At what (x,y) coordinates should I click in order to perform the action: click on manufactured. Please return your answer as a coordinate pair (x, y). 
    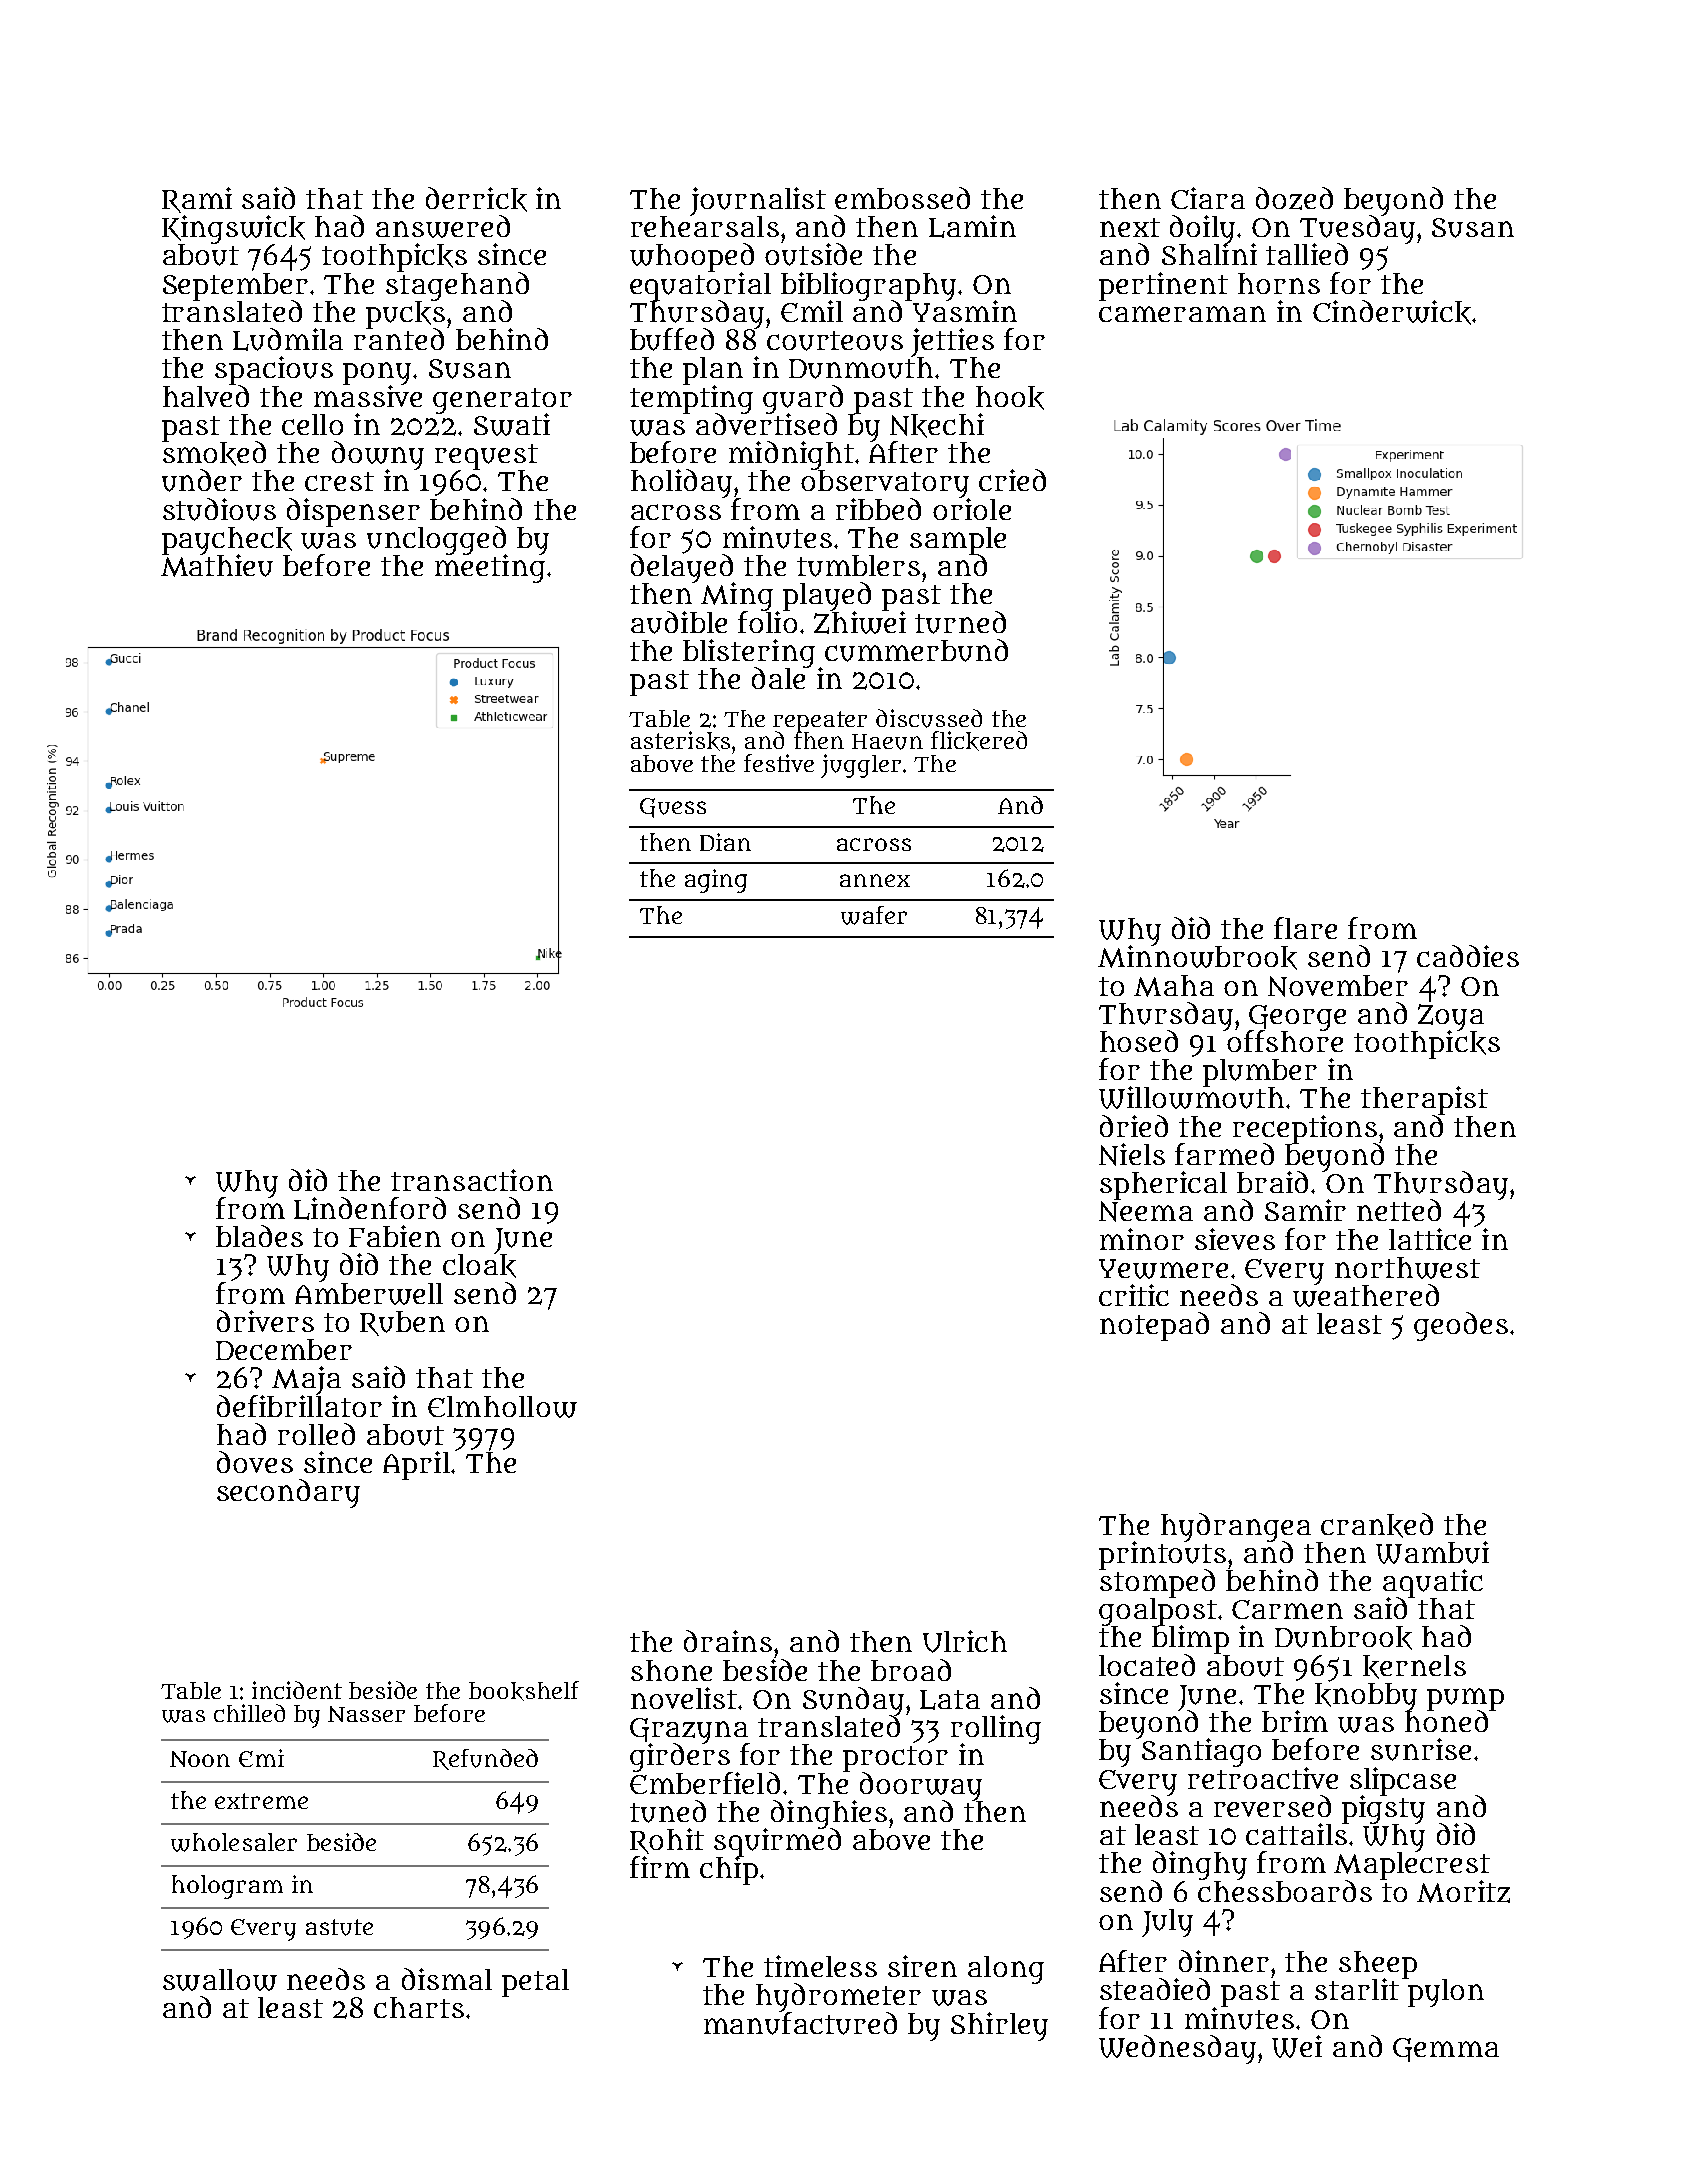
    Looking at the image, I should click on (800, 2023).
